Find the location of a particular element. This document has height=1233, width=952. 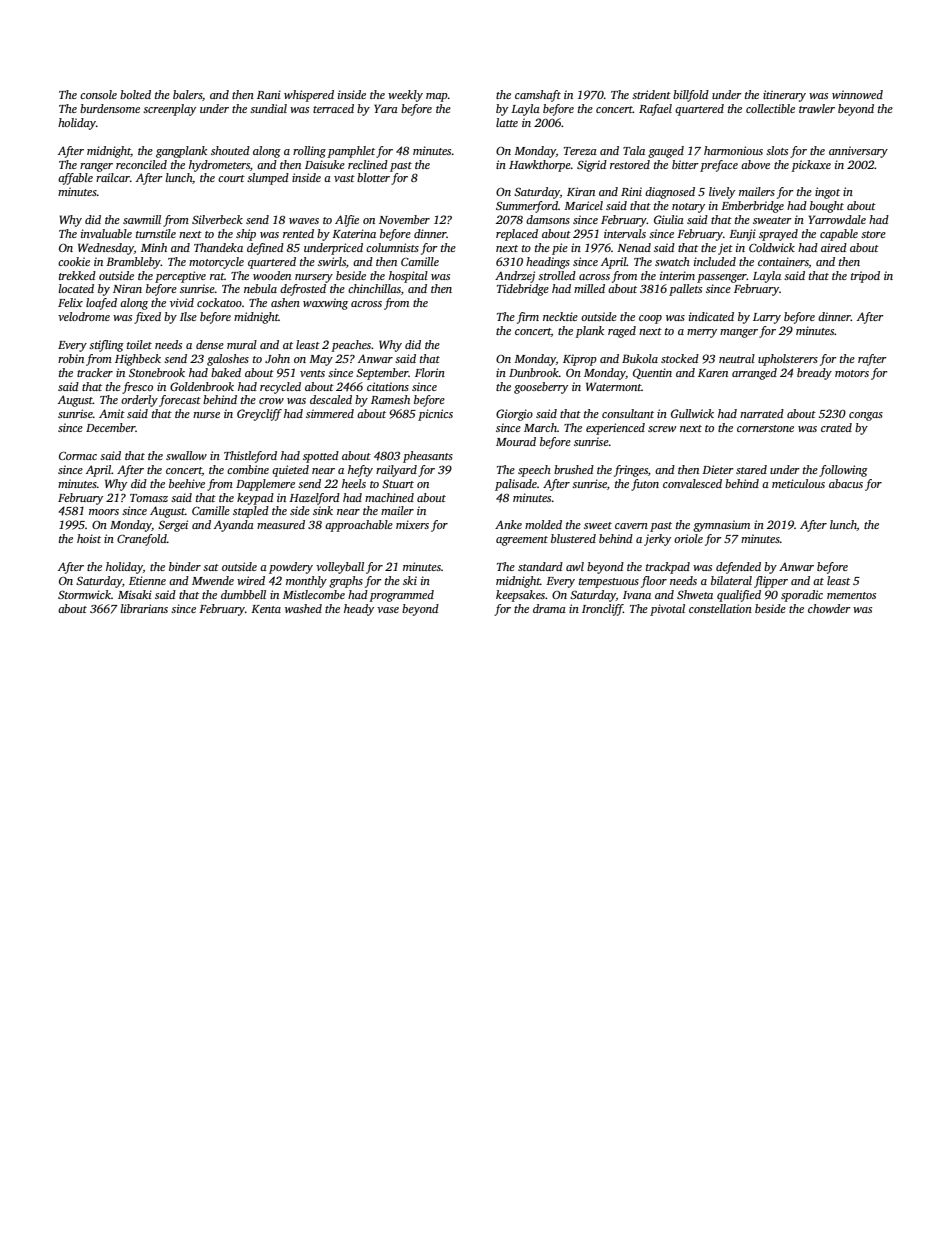

necktie is located at coordinates (560, 316).
